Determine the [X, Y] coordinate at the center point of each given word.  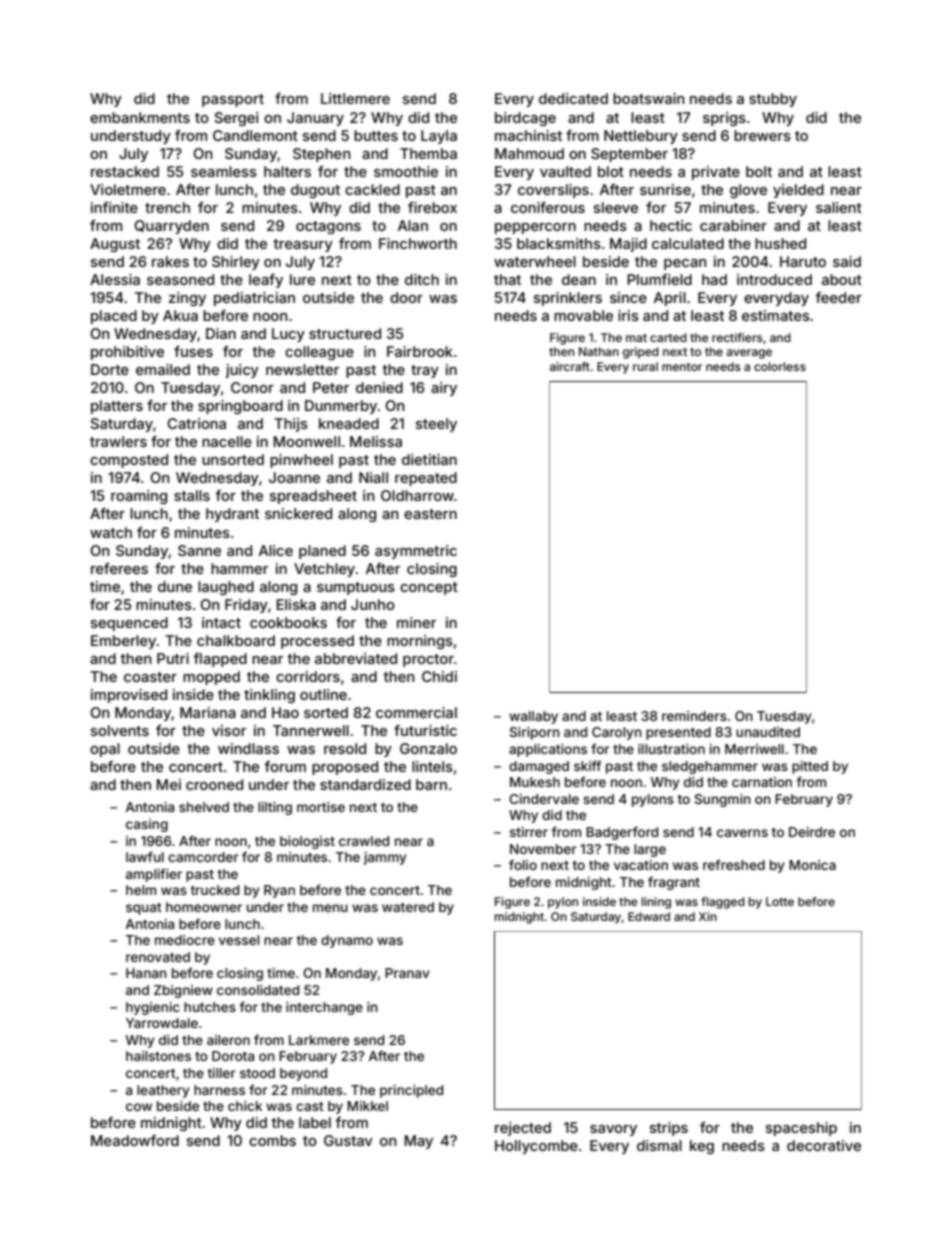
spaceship [801, 1129]
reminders [694, 716]
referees [119, 568]
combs [272, 1140]
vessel [239, 940]
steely [436, 425]
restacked [125, 171]
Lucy [288, 335]
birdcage [525, 119]
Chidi [439, 676]
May [419, 1142]
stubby [773, 100]
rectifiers [737, 337]
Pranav [407, 973]
